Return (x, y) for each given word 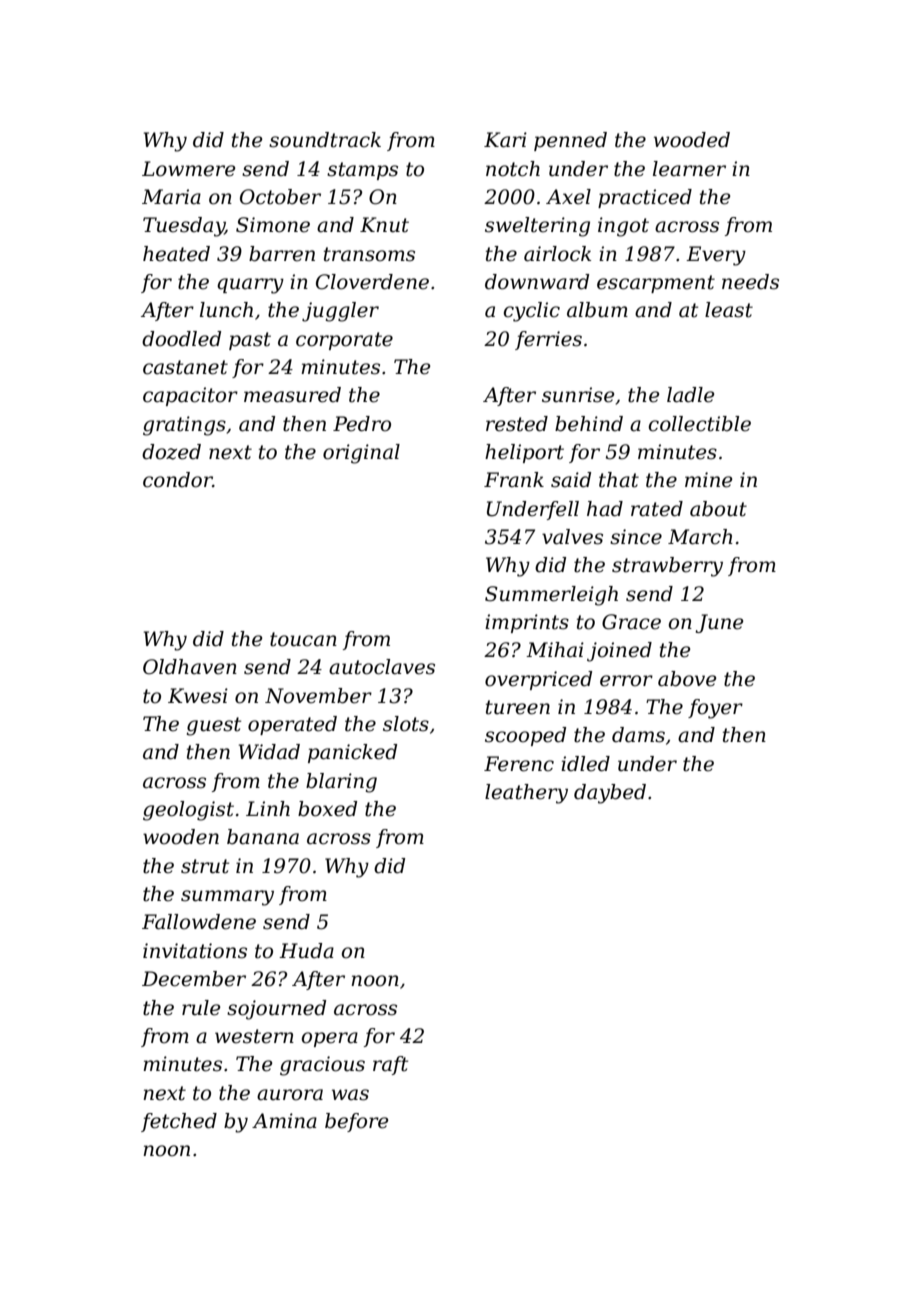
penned (570, 141)
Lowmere (188, 169)
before (356, 1122)
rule (201, 1008)
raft (390, 1065)
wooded (692, 140)
